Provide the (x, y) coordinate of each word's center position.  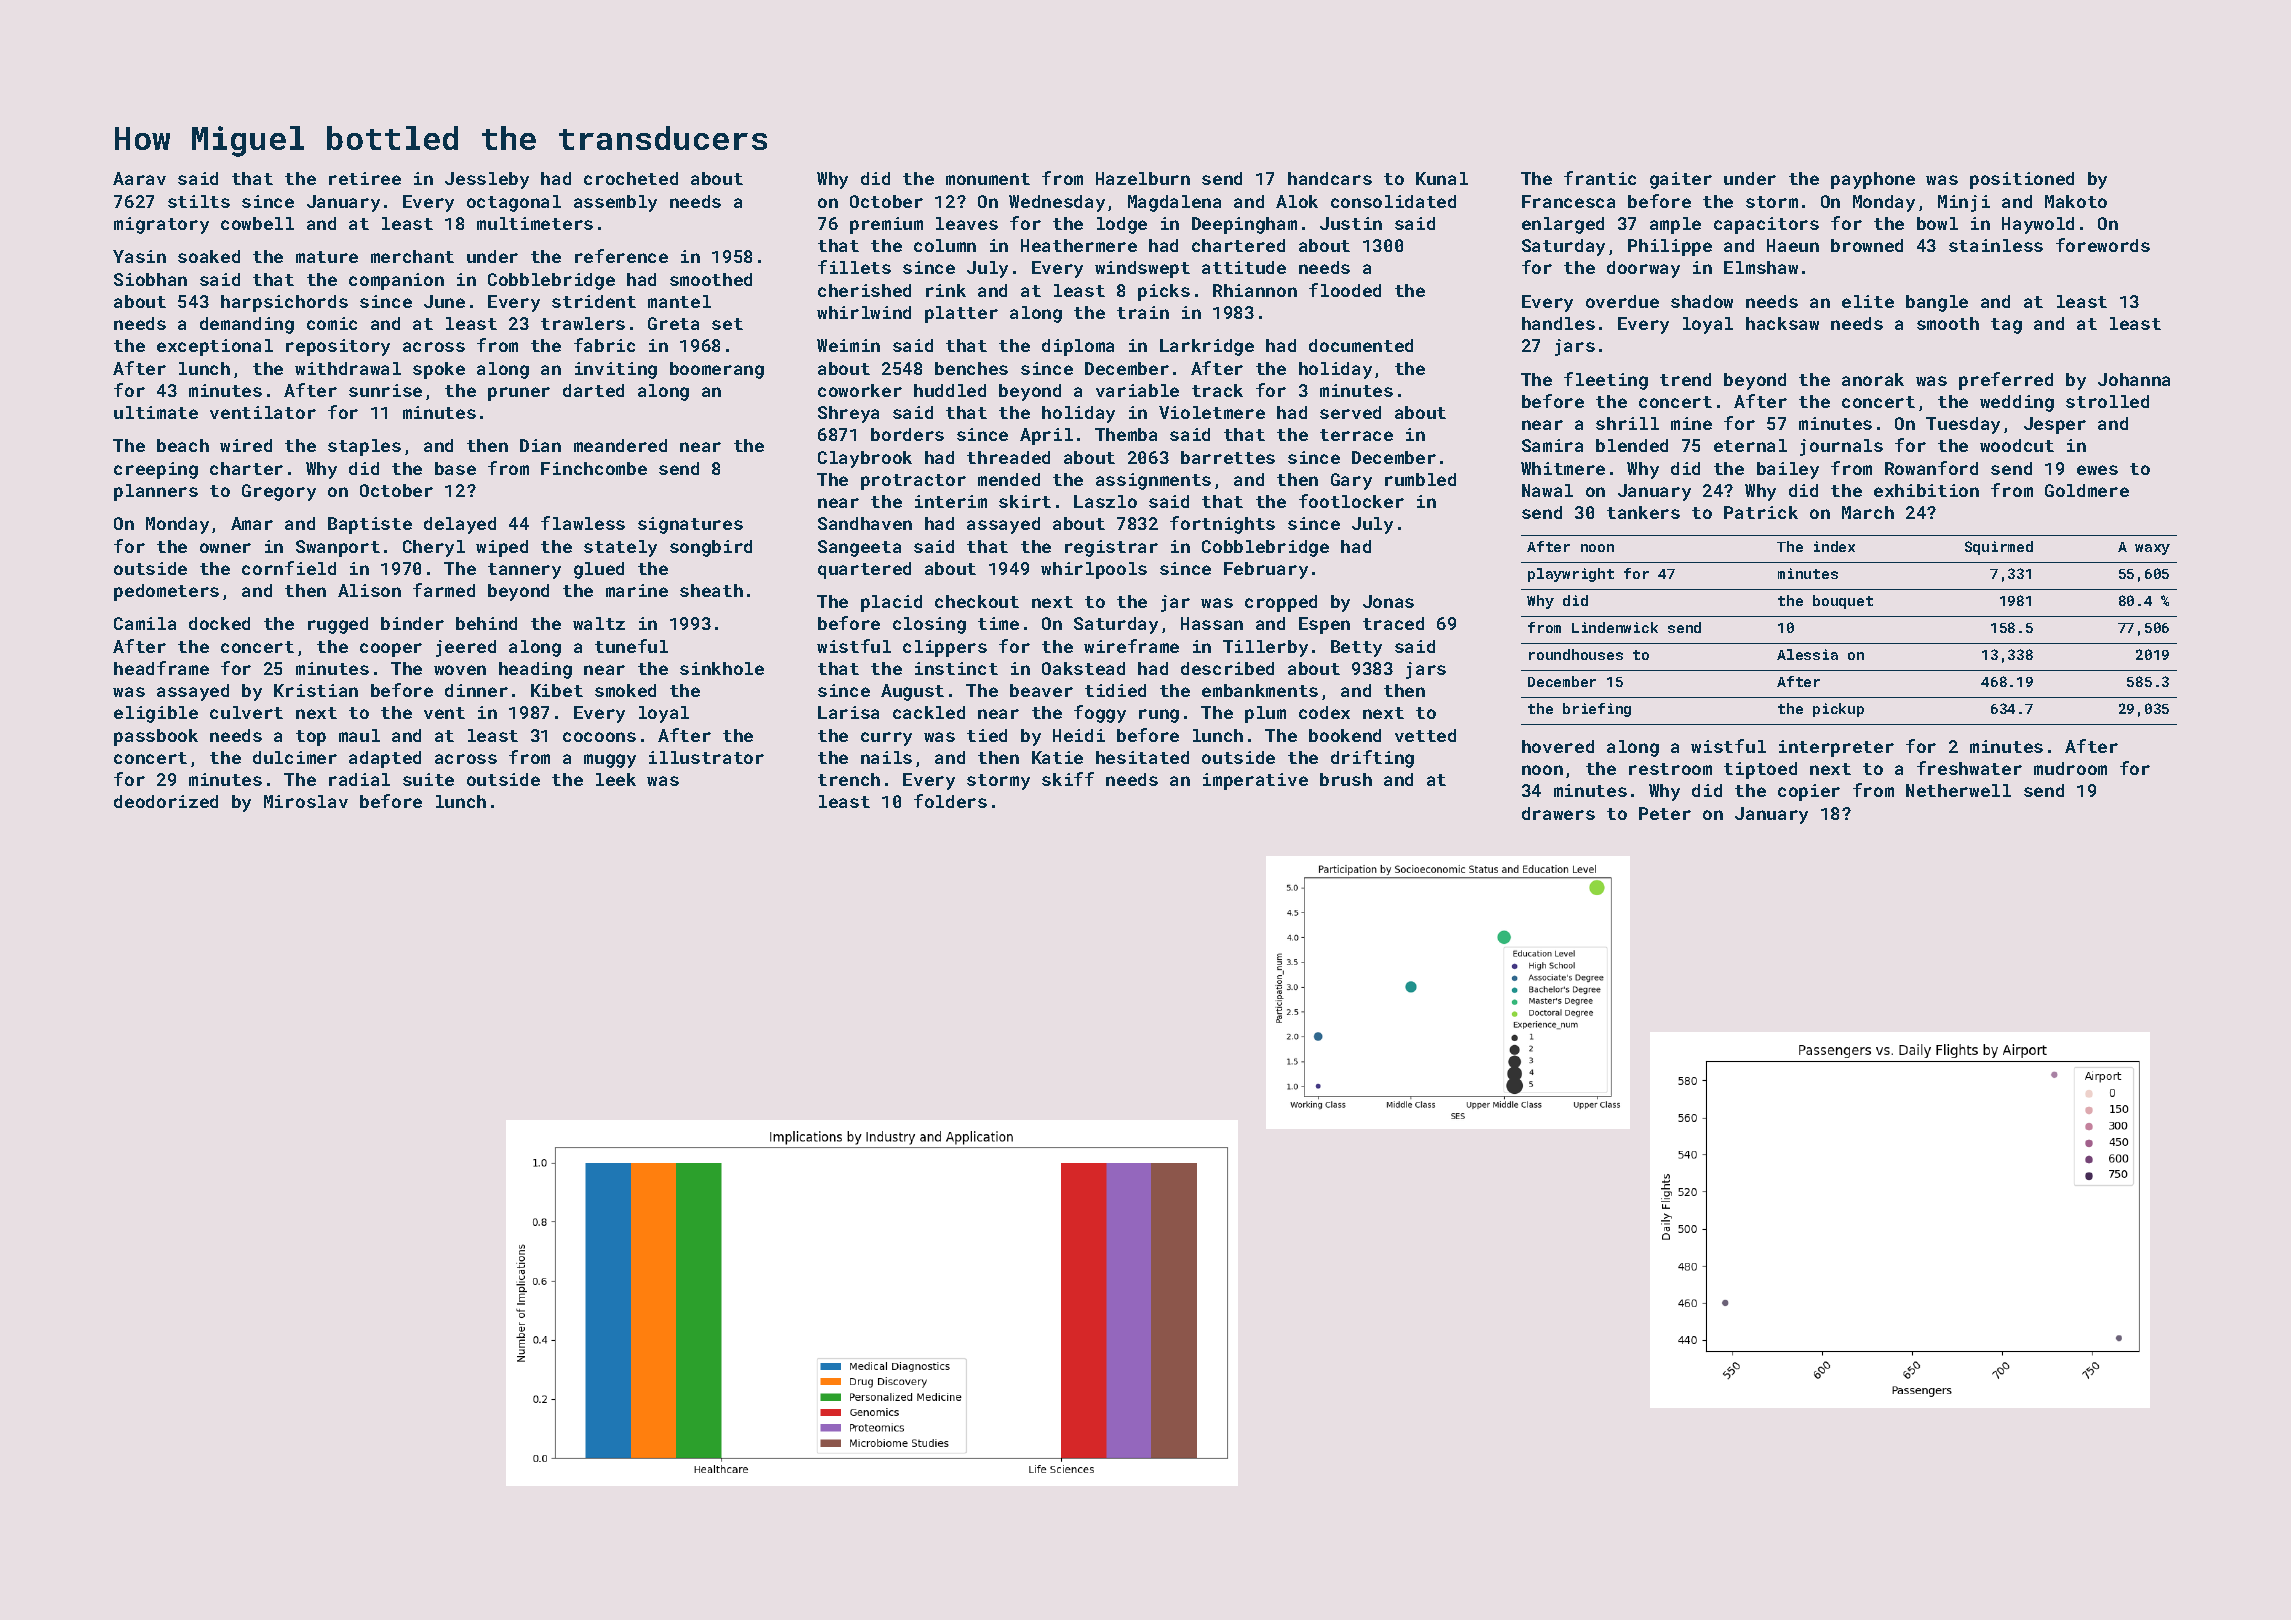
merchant (412, 256)
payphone (1873, 180)
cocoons (599, 737)
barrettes (1228, 457)
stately (620, 548)
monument (988, 179)
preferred (2006, 381)
